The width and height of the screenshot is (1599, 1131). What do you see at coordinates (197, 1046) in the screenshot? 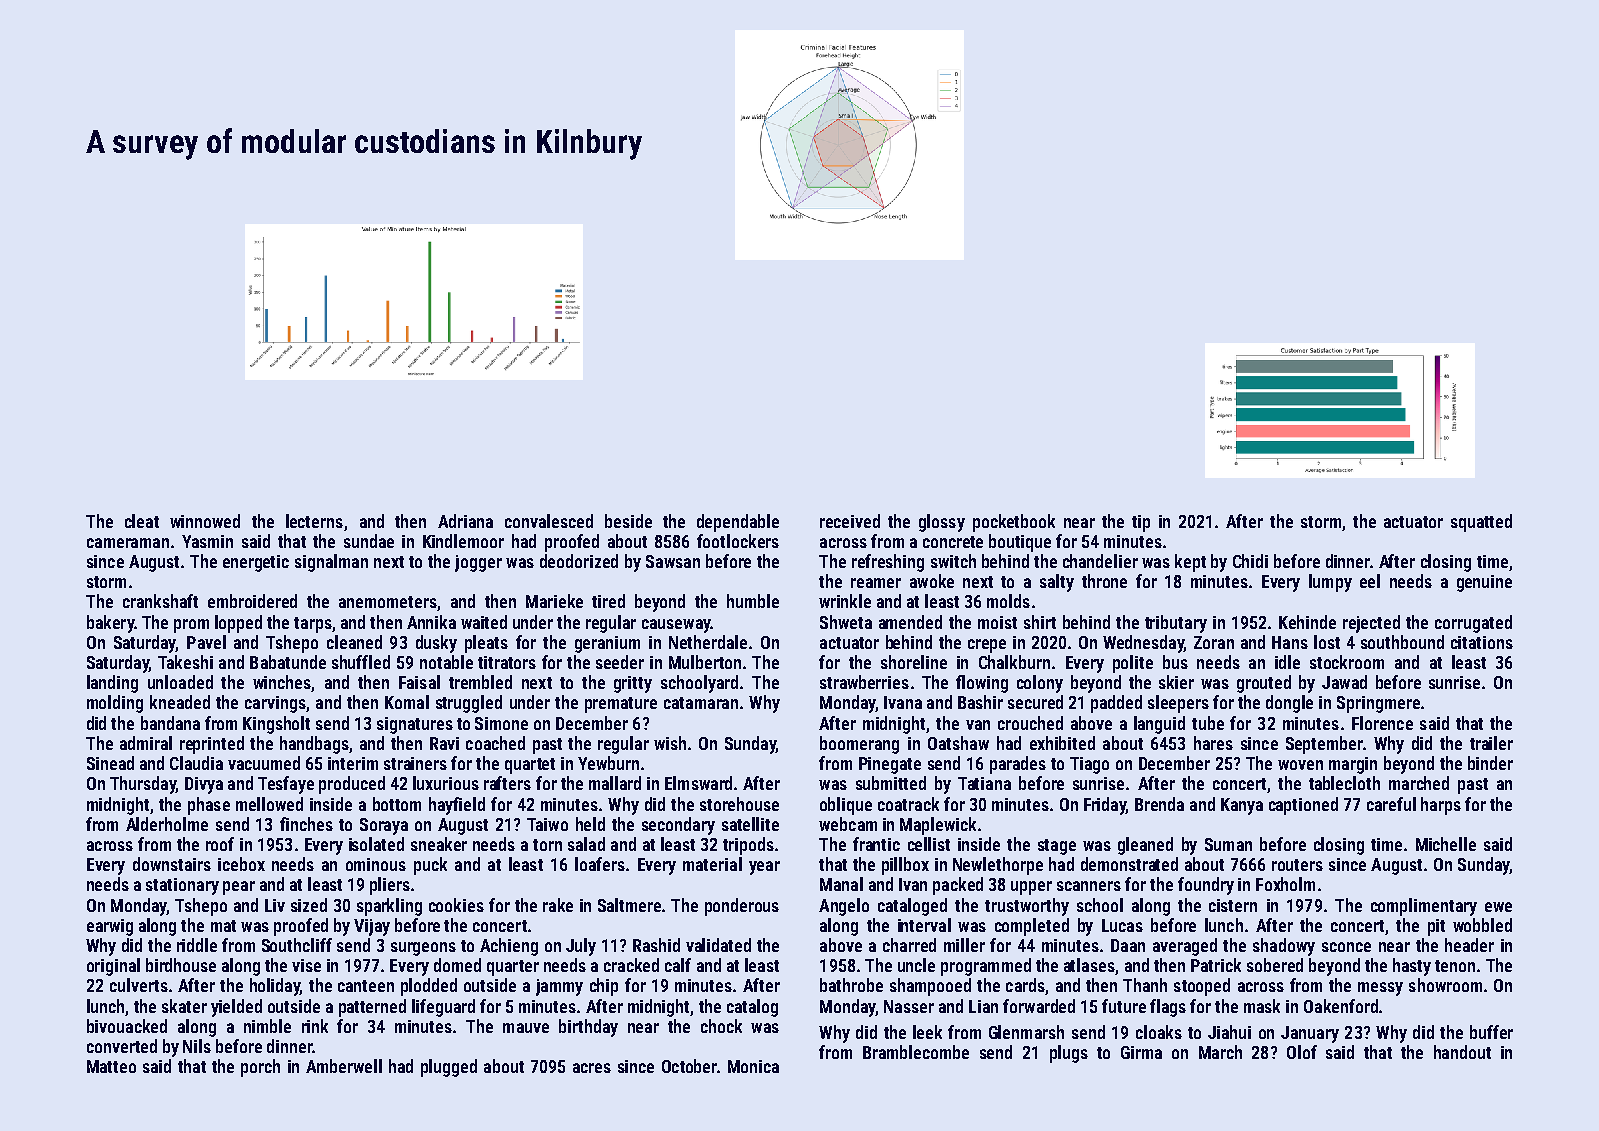
I see `Nils` at bounding box center [197, 1046].
